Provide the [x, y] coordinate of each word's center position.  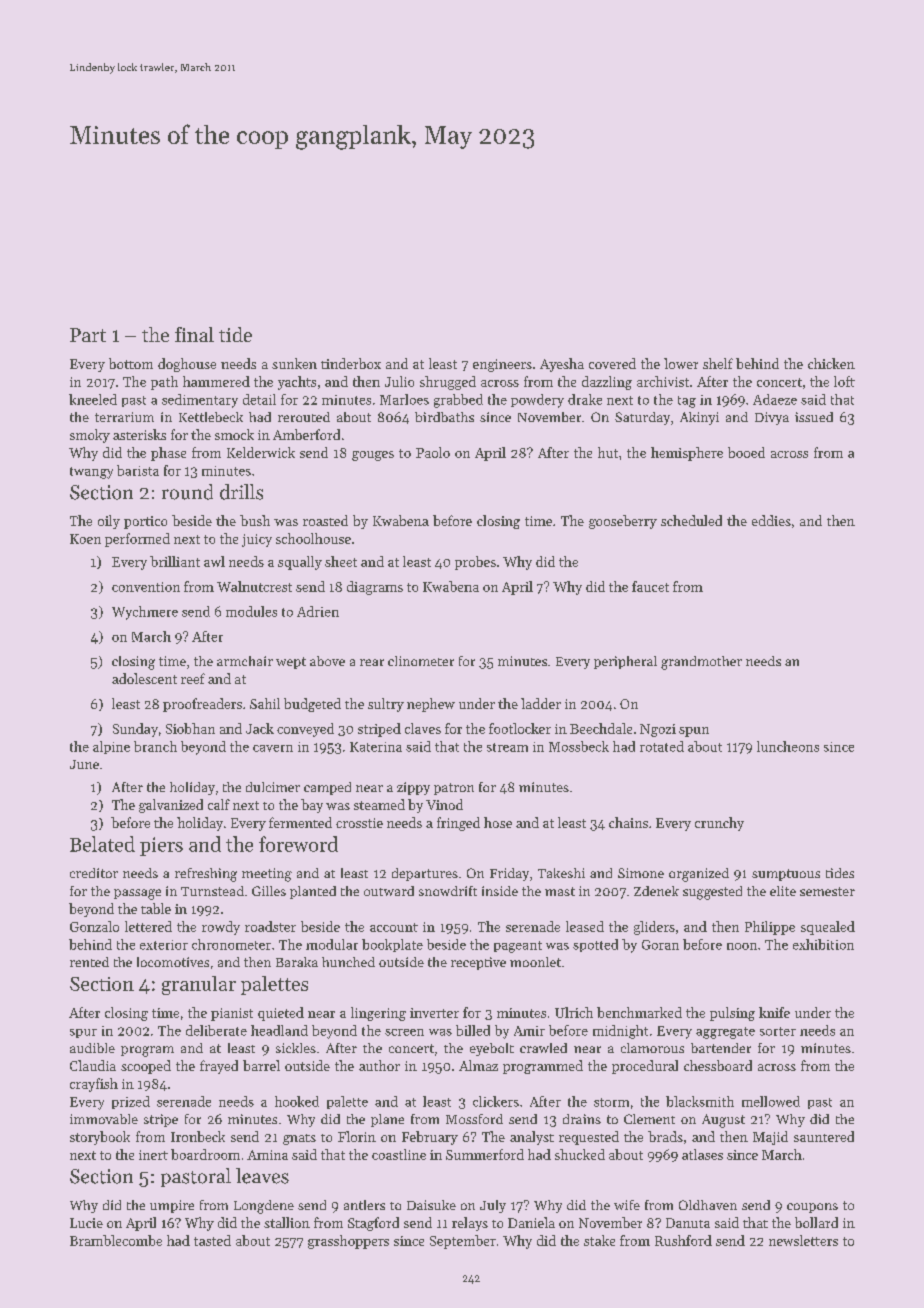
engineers [502, 365]
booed [746, 452]
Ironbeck [198, 1136]
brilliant [175, 561]
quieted [281, 1014]
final [194, 334]
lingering [378, 1014]
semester [827, 891]
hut [608, 452]
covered [612, 363]
